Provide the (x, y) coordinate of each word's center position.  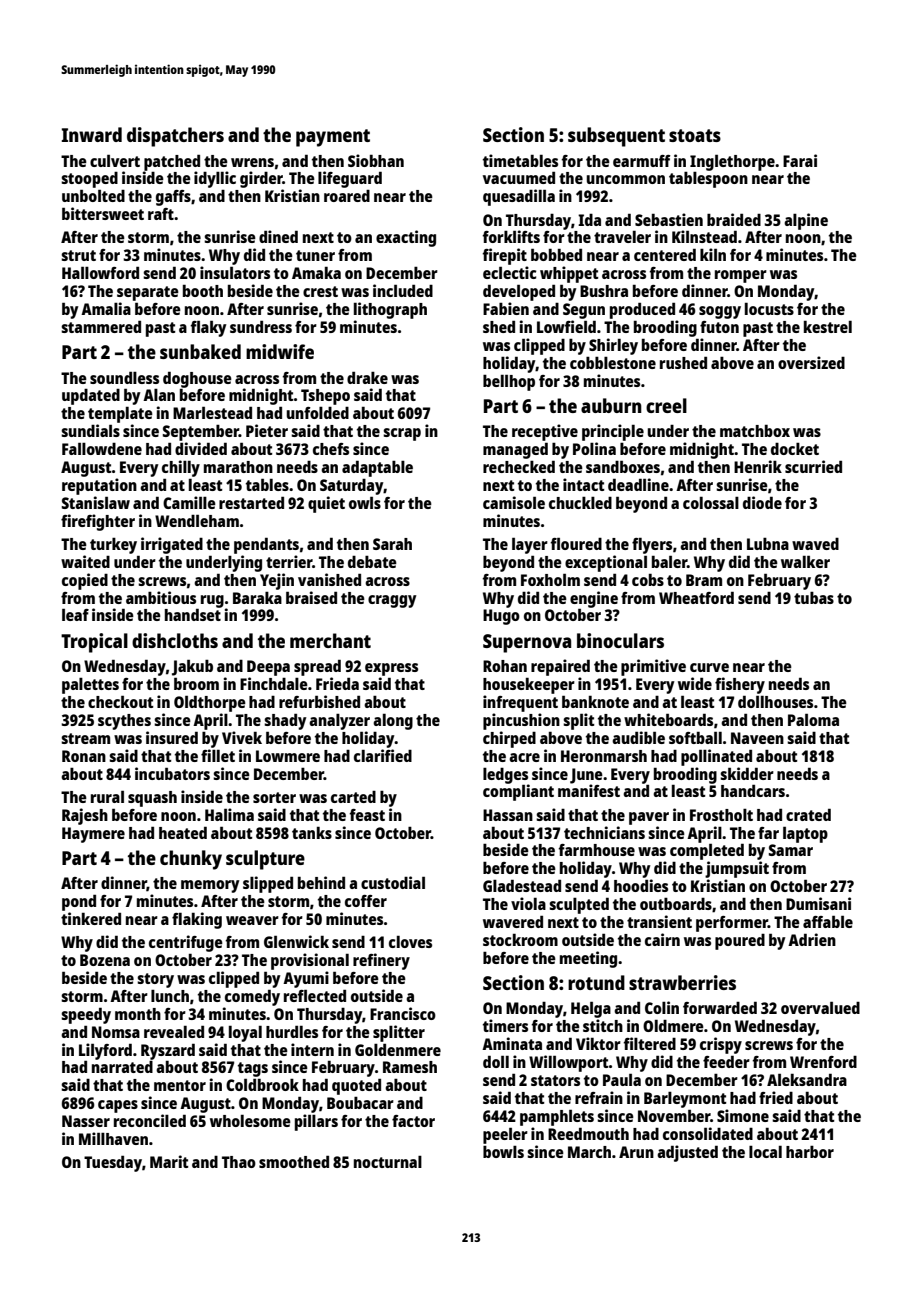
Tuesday (113, 1163)
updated (91, 397)
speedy (86, 1015)
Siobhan (376, 160)
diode (762, 502)
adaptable (377, 468)
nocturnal (388, 1162)
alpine (806, 221)
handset (193, 614)
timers (505, 1025)
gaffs (173, 198)
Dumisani (818, 903)
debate (372, 562)
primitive (653, 667)
